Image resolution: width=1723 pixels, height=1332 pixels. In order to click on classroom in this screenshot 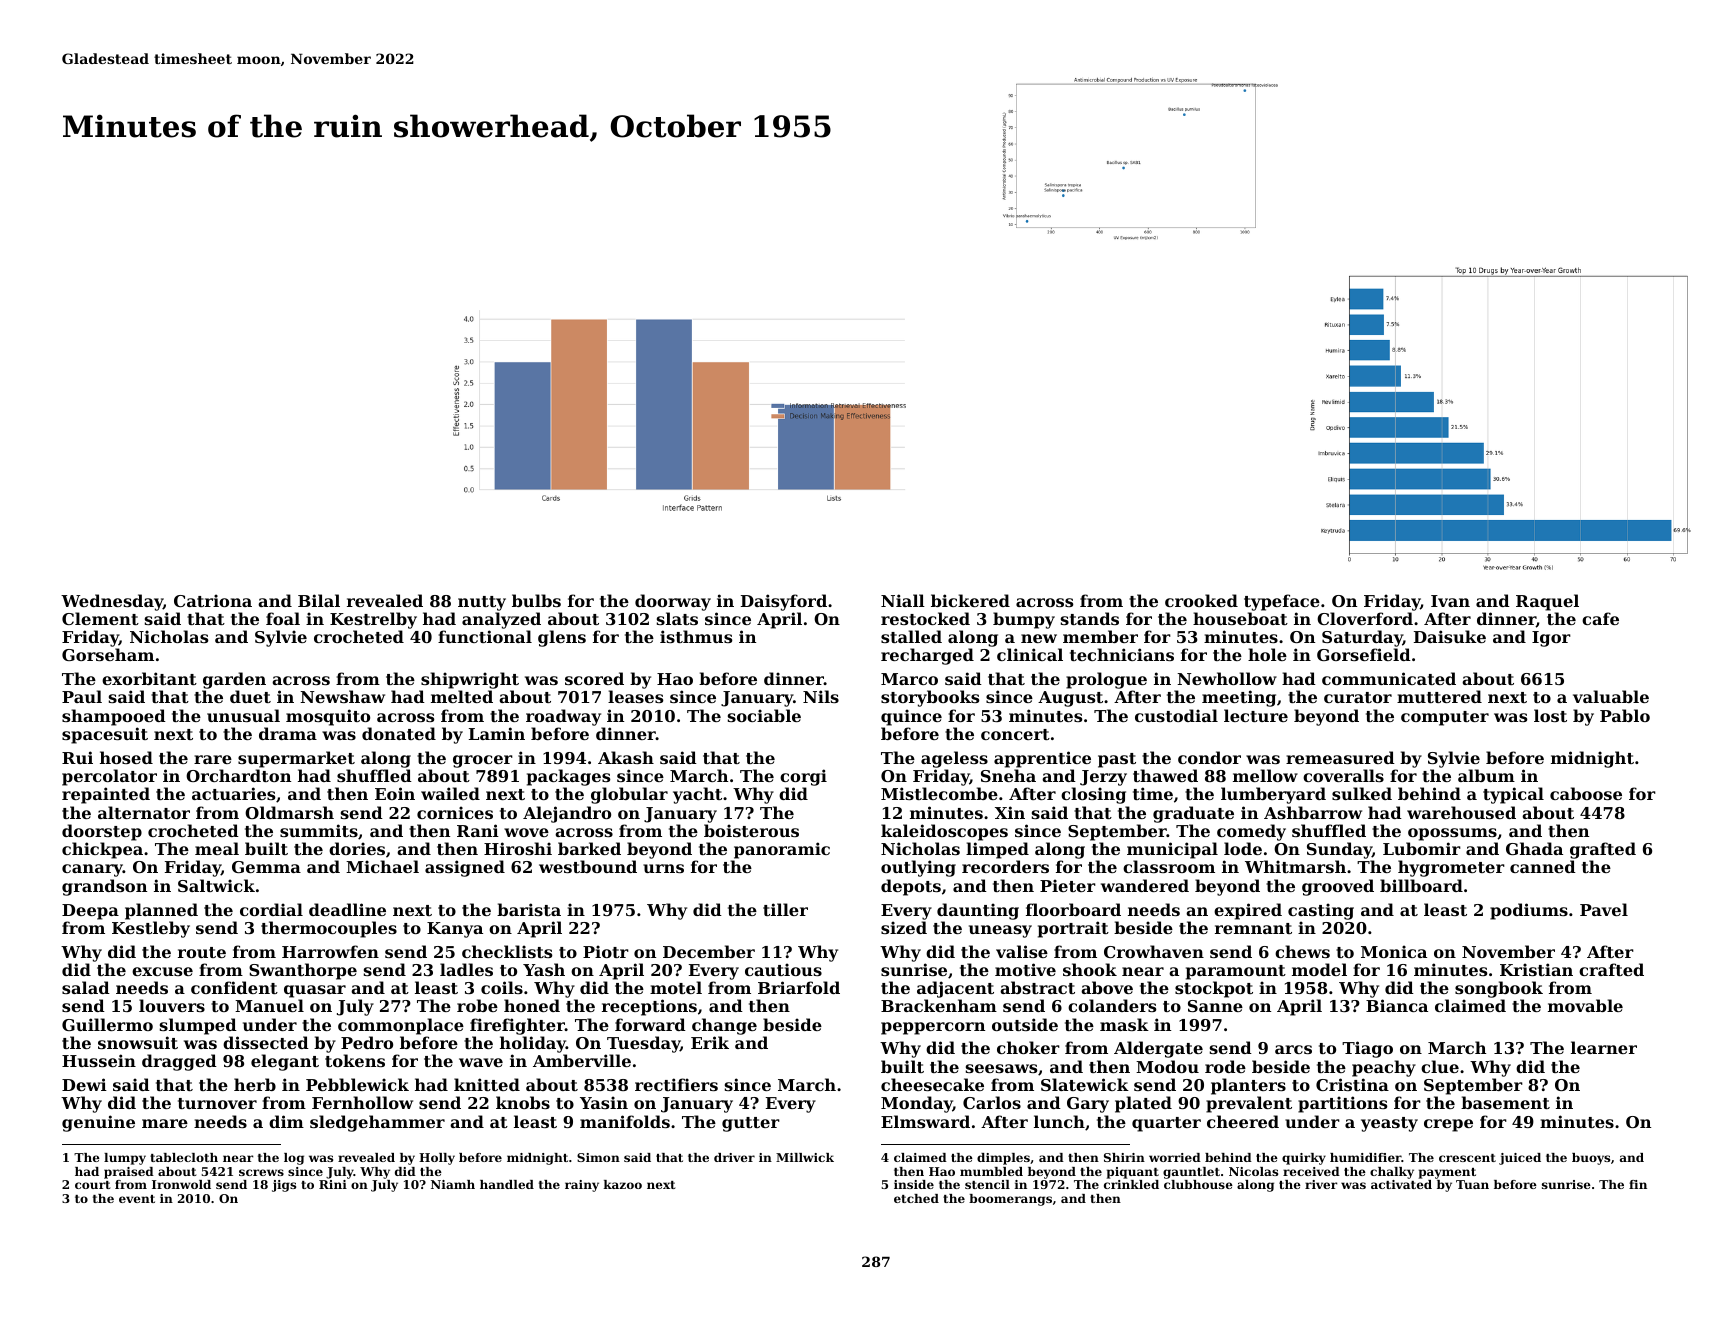, I will do `click(1169, 866)`.
